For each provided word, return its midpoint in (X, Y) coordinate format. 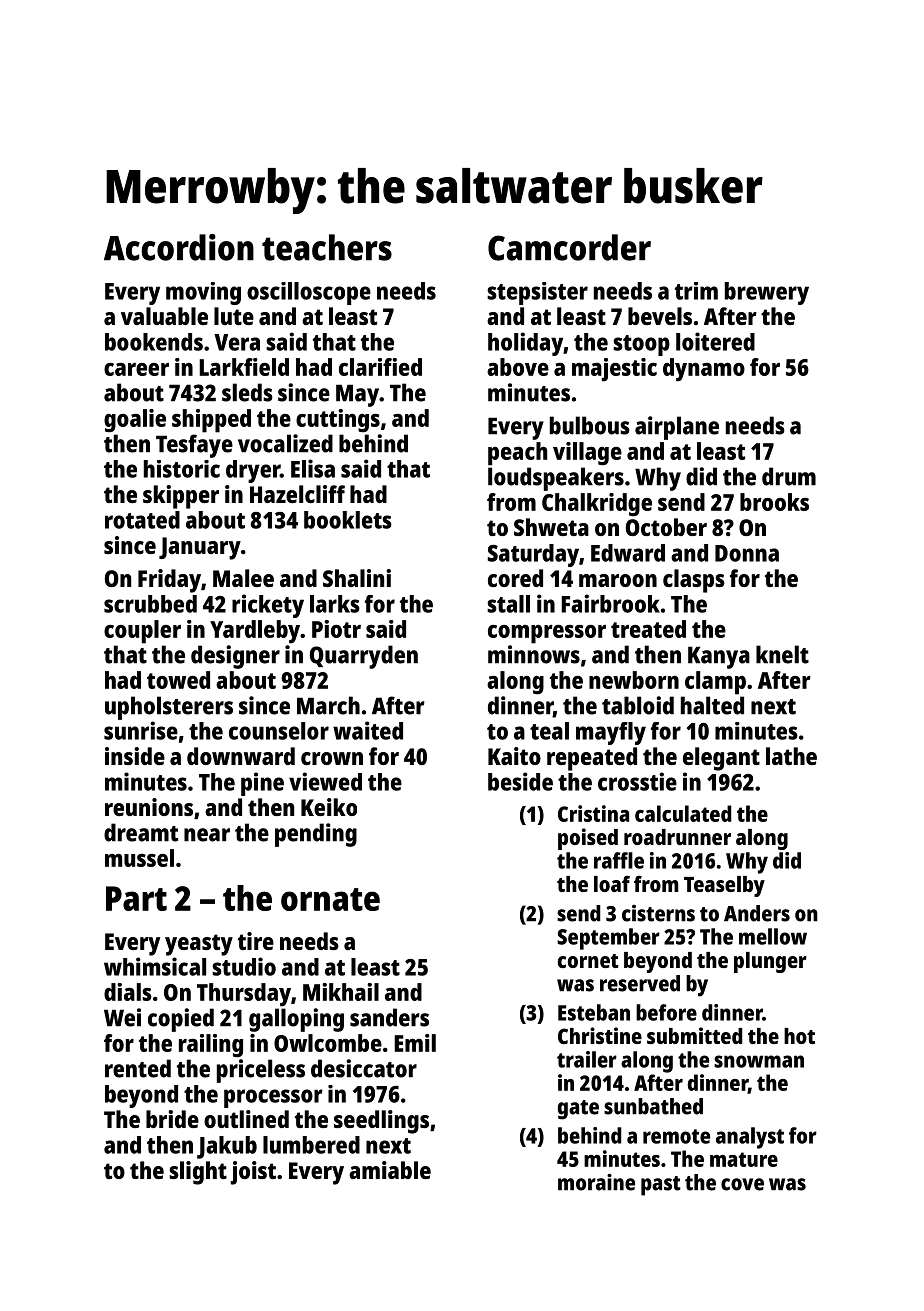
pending (316, 835)
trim (696, 291)
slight (198, 1173)
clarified (380, 367)
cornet (588, 961)
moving (203, 293)
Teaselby (724, 886)
